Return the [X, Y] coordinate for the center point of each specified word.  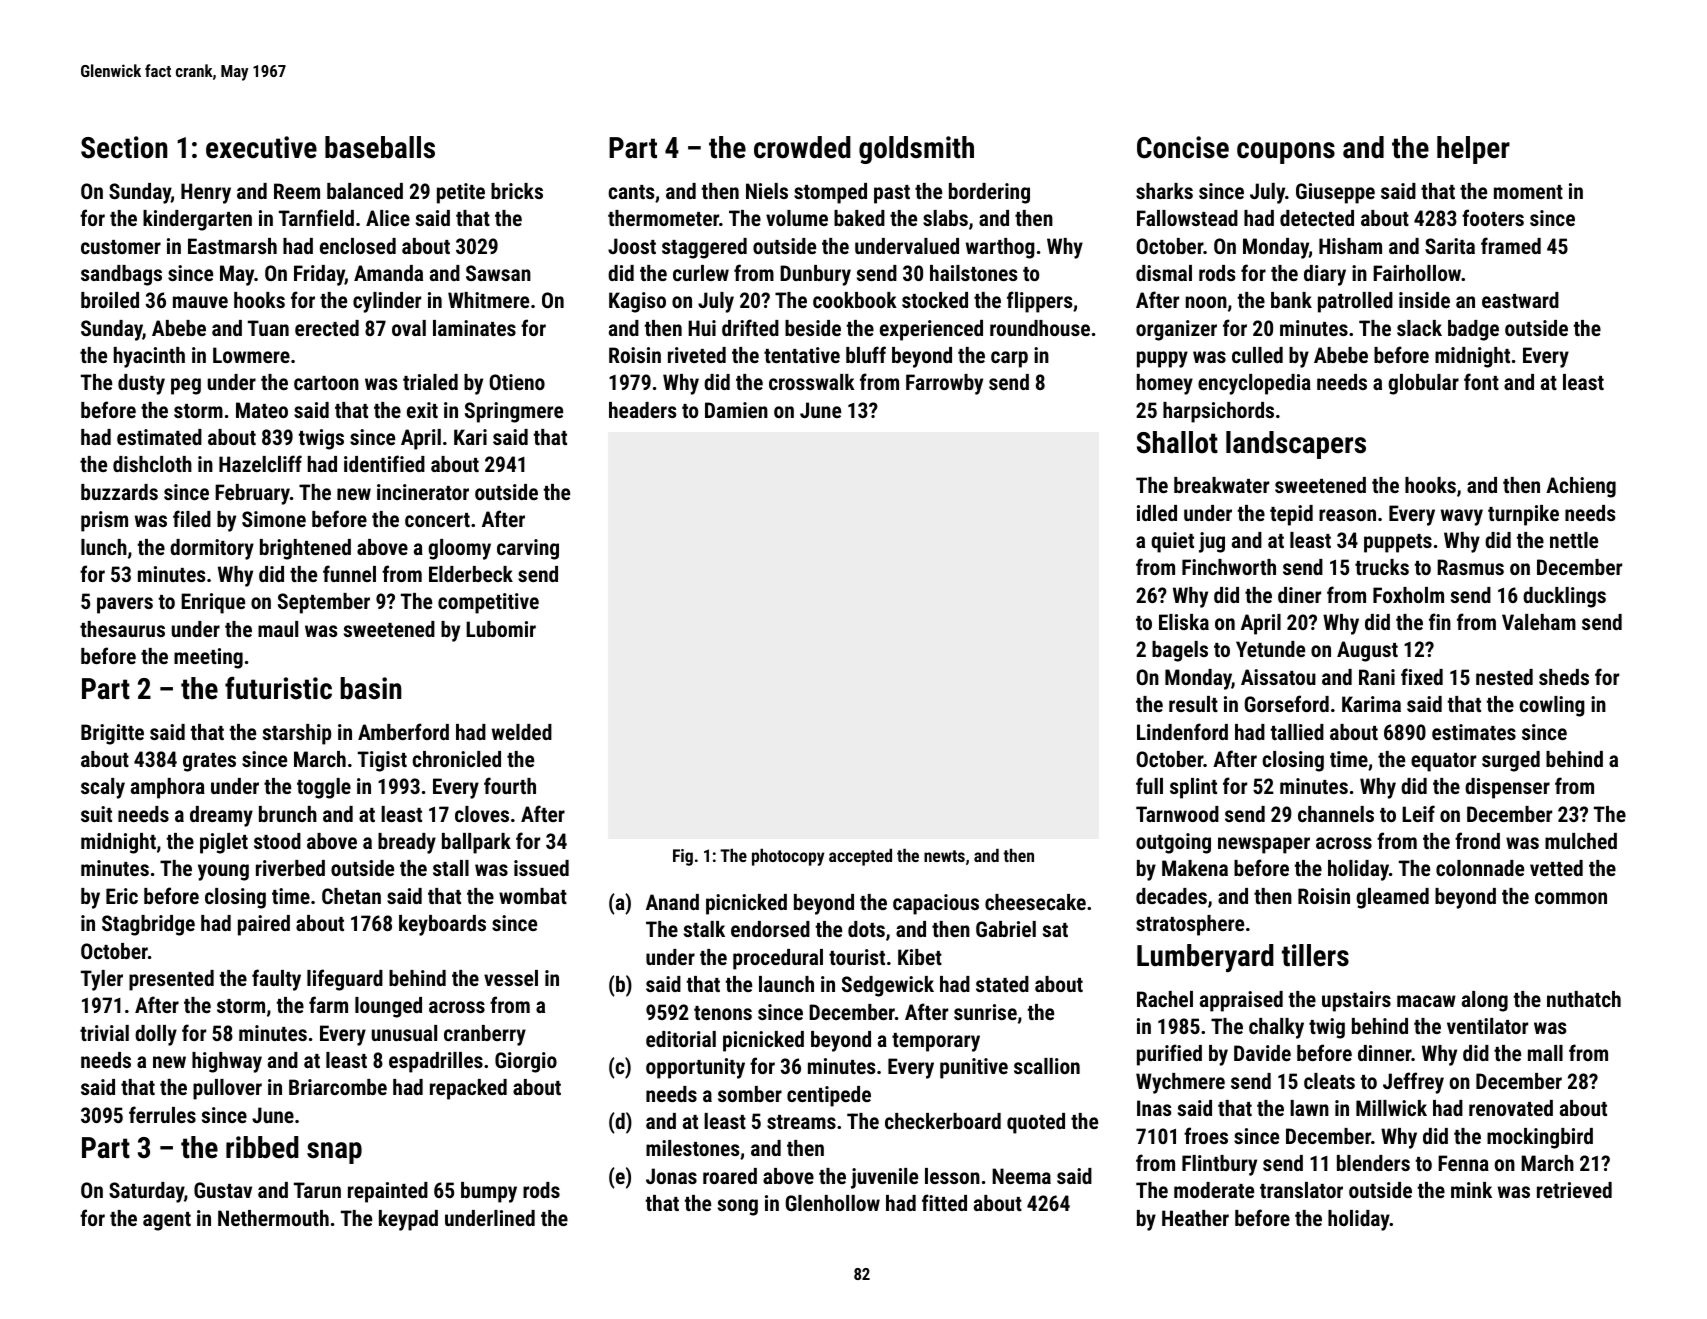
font [1481, 381]
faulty [276, 980]
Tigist [382, 761]
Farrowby [944, 384]
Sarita [1450, 246]
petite [461, 193]
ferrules [162, 1114]
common [1571, 898]
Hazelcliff [260, 463]
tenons [723, 1013]
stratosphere [1190, 925]
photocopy [788, 857]
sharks [1164, 191]
